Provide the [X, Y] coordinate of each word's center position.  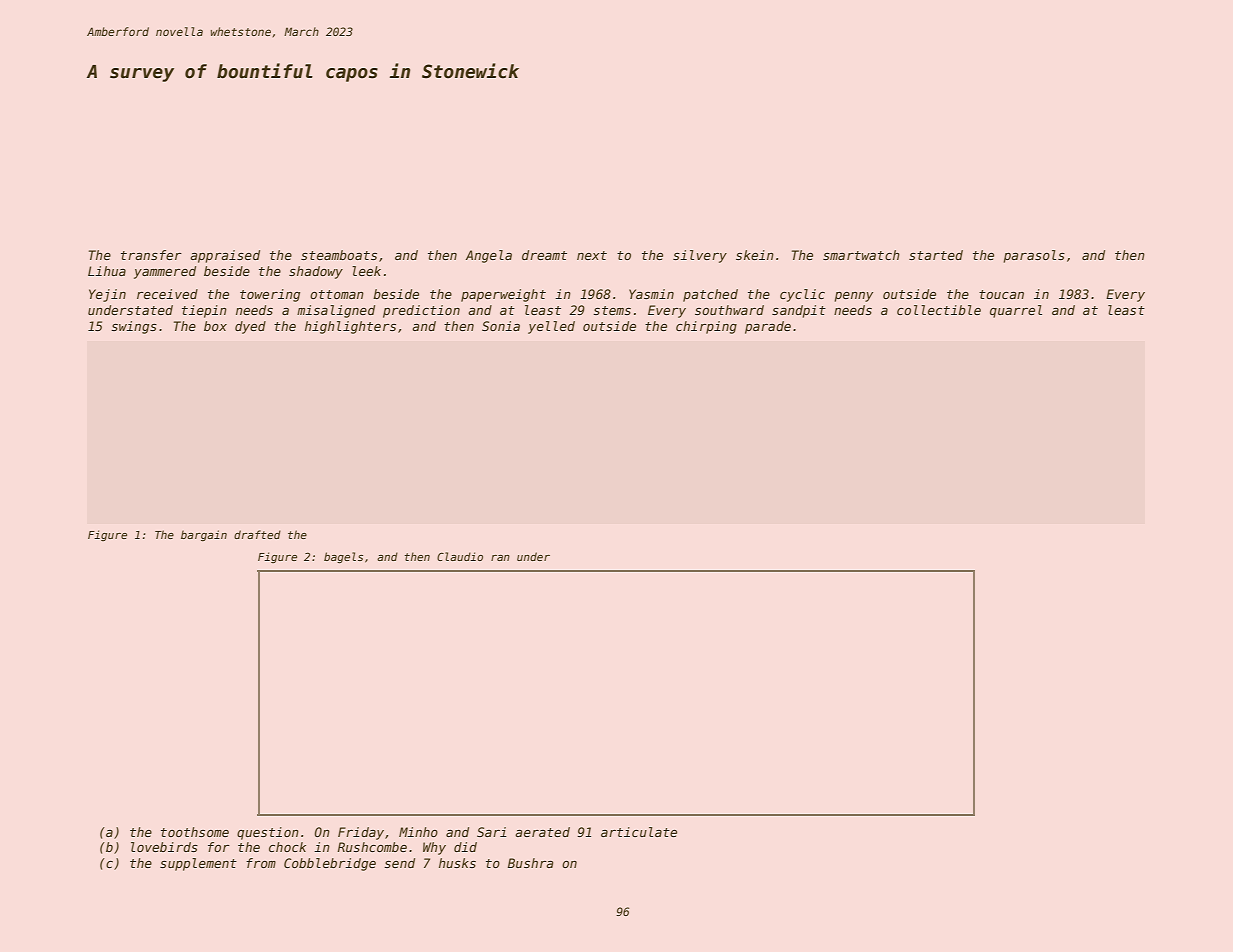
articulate [639, 832]
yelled [551, 327]
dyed [250, 327]
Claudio [460, 556]
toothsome [195, 832]
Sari [492, 832]
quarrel [1016, 311]
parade [768, 327]
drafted [257, 534]
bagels [343, 557]
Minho [418, 832]
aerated [542, 832]
